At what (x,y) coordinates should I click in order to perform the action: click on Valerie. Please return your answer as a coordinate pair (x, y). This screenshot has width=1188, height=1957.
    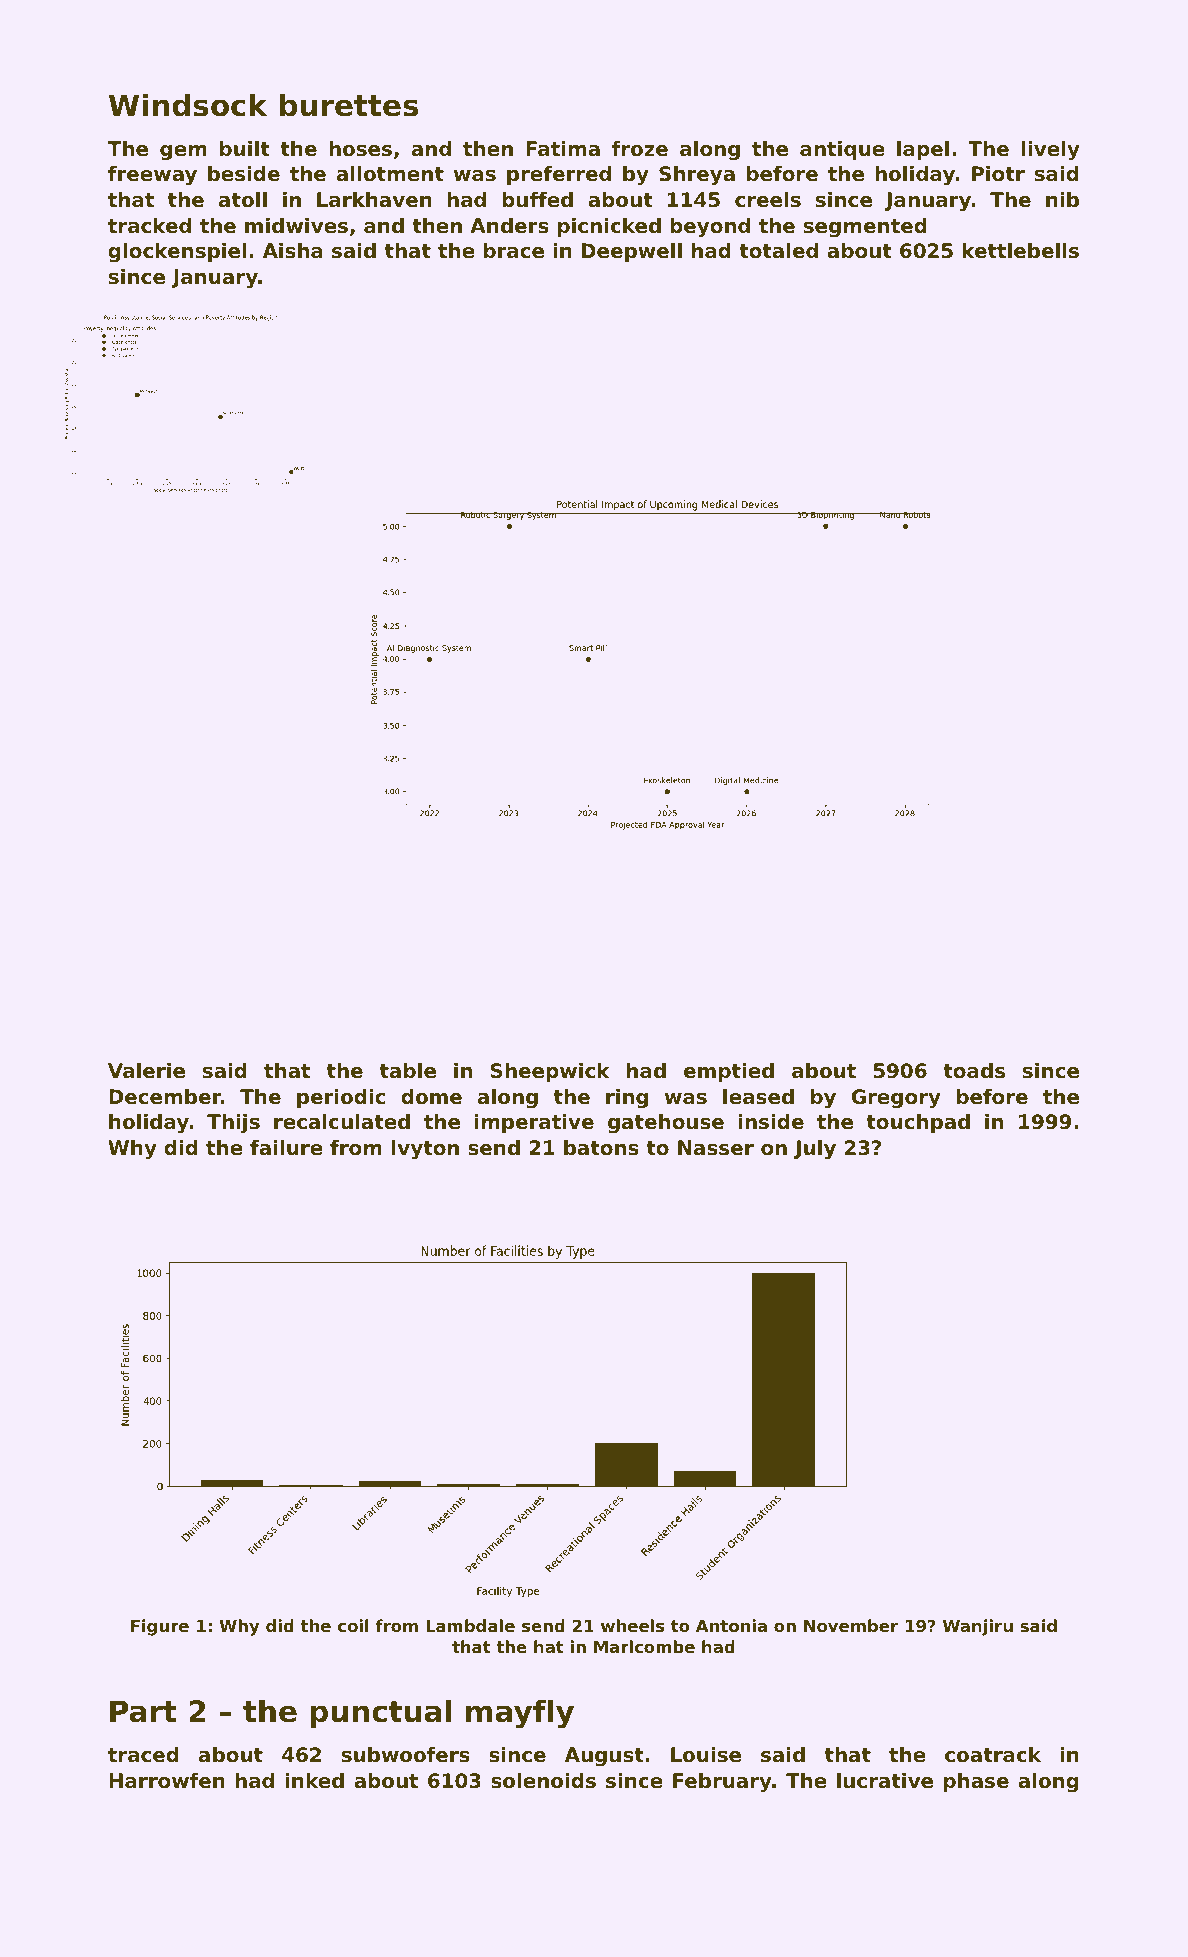
    Looking at the image, I should click on (146, 1071).
